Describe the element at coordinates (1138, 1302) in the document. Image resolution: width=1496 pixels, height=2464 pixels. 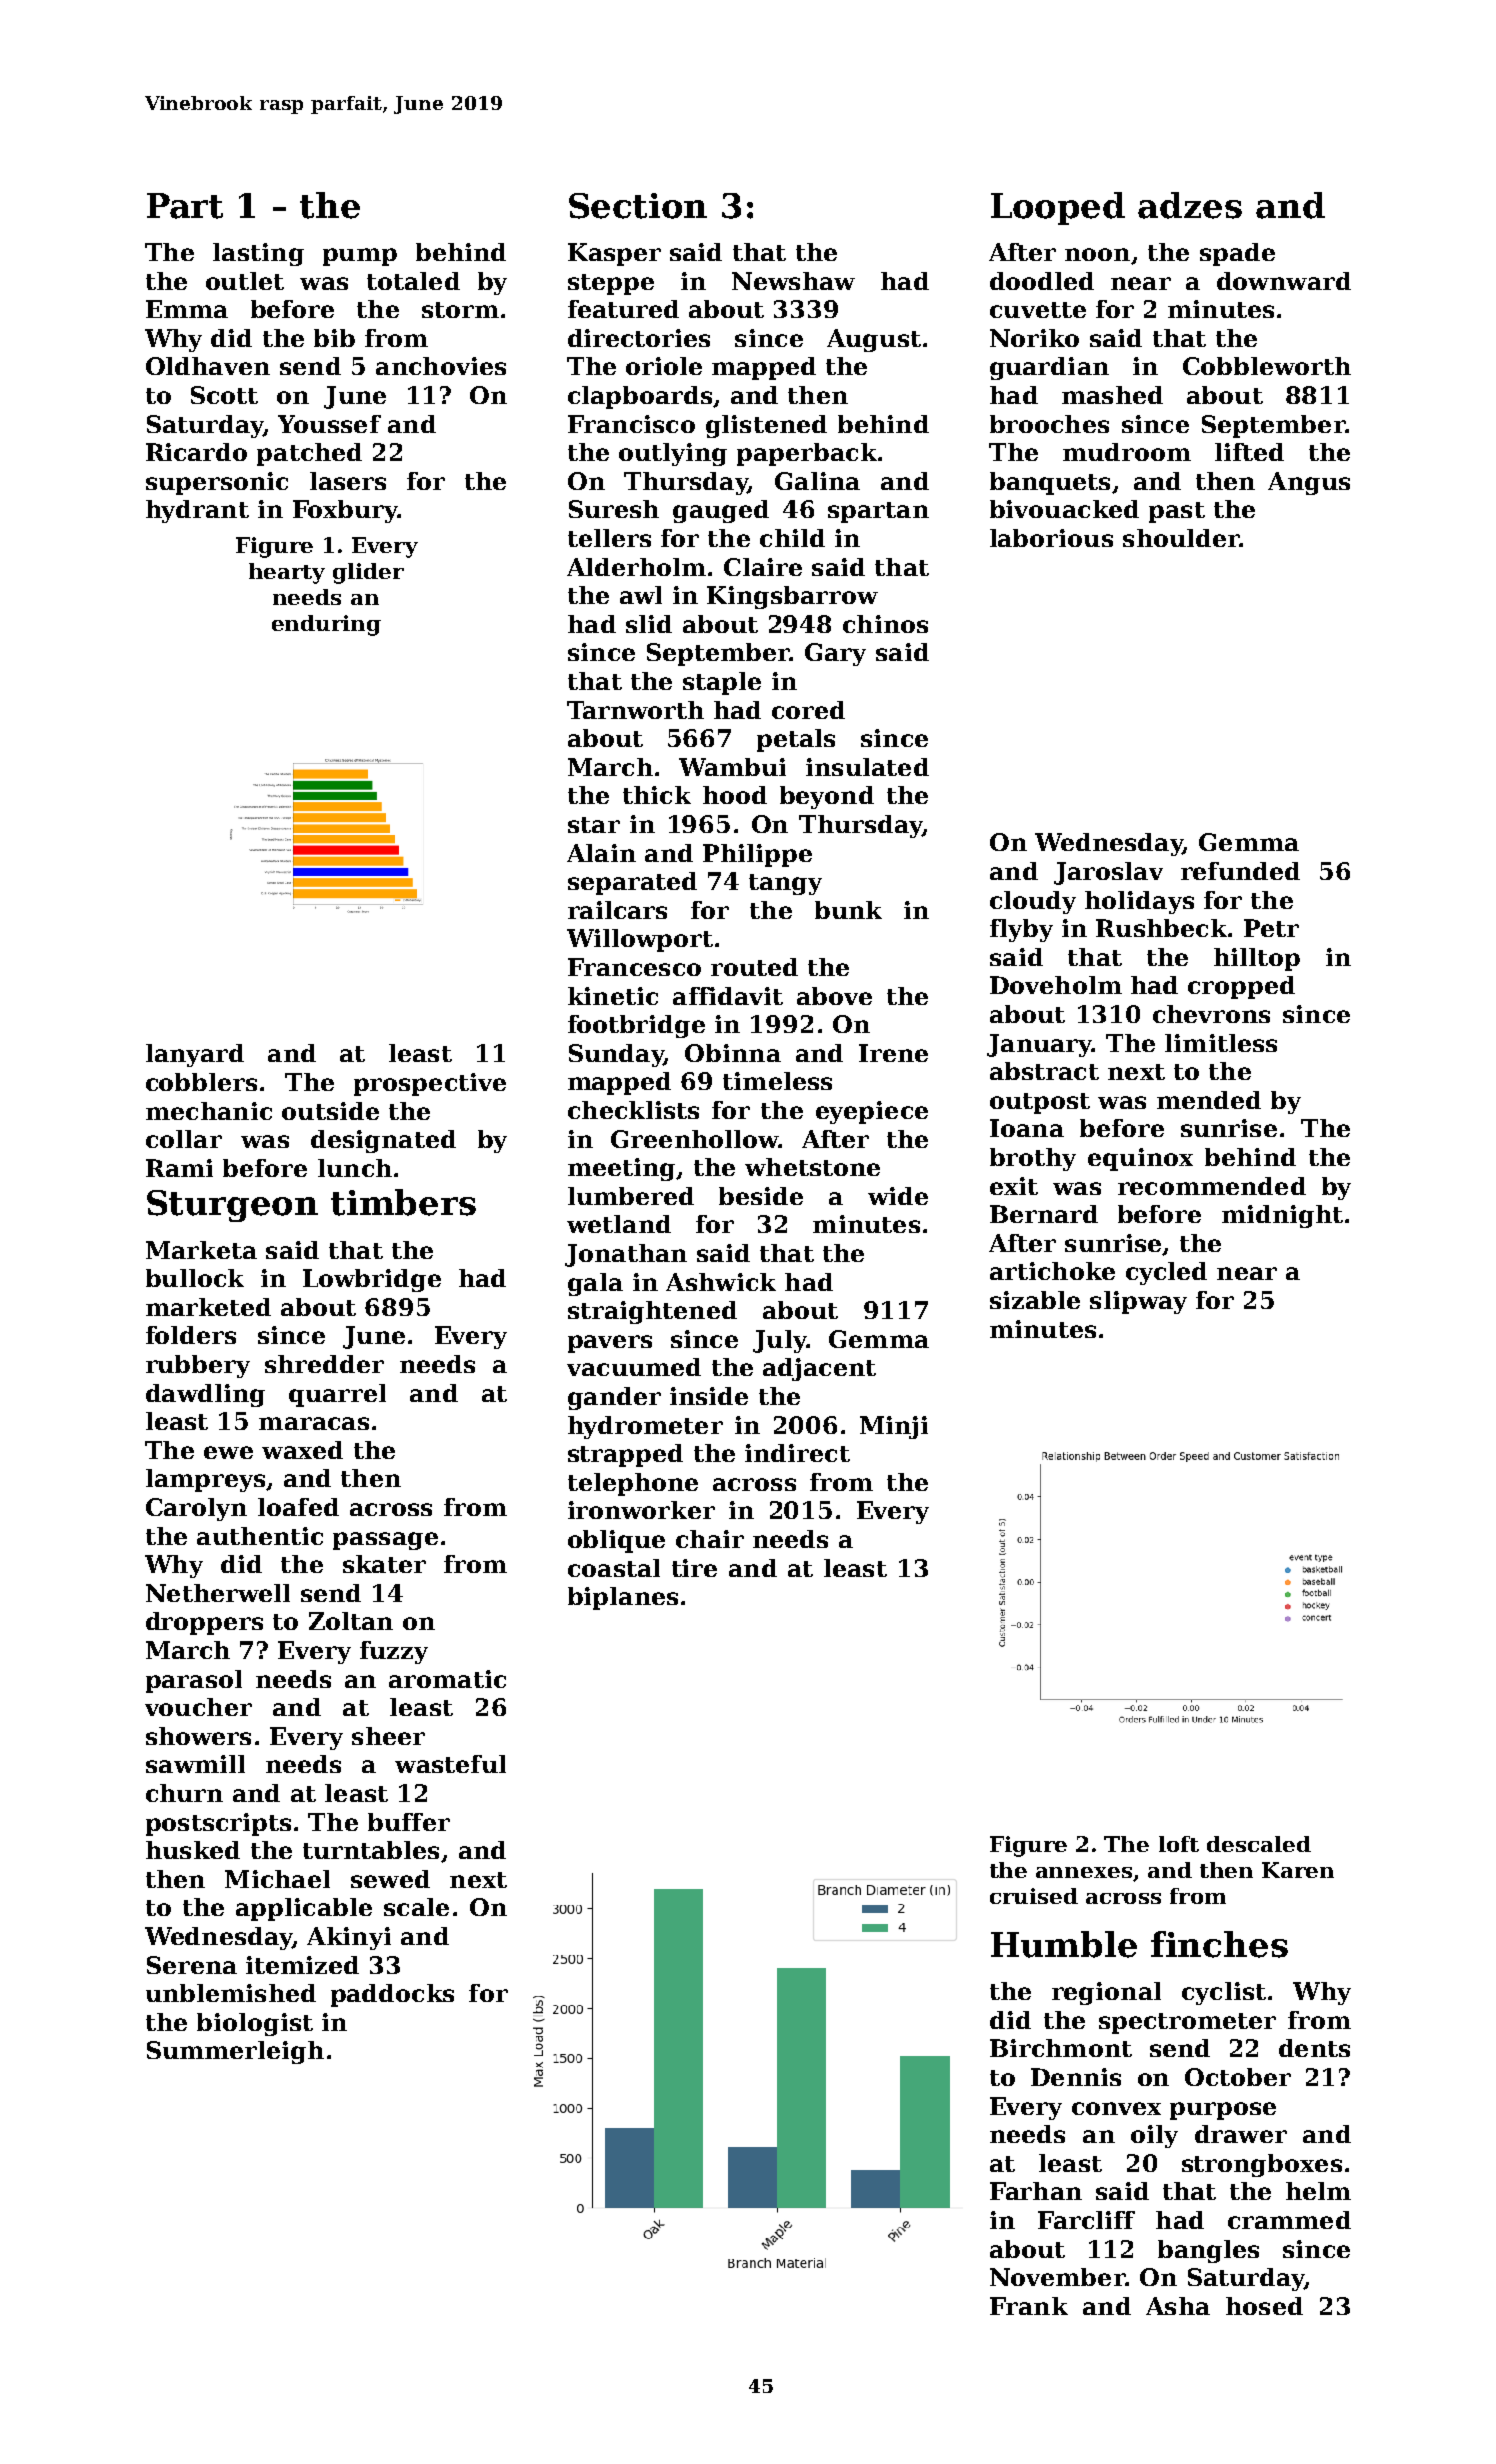
I see `slipway` at that location.
